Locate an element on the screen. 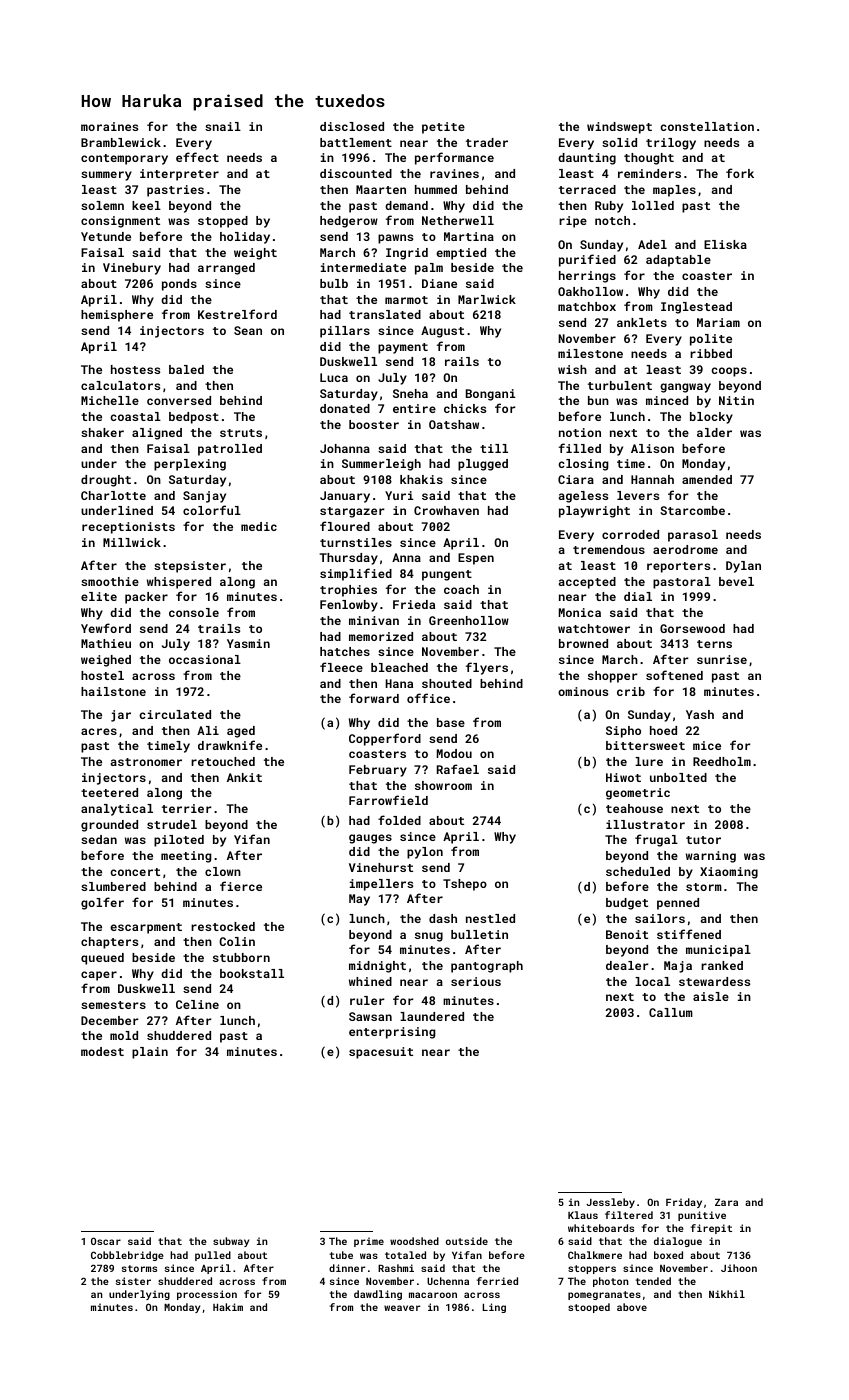 This screenshot has height=1400, width=849. aged is located at coordinates (241, 732).
